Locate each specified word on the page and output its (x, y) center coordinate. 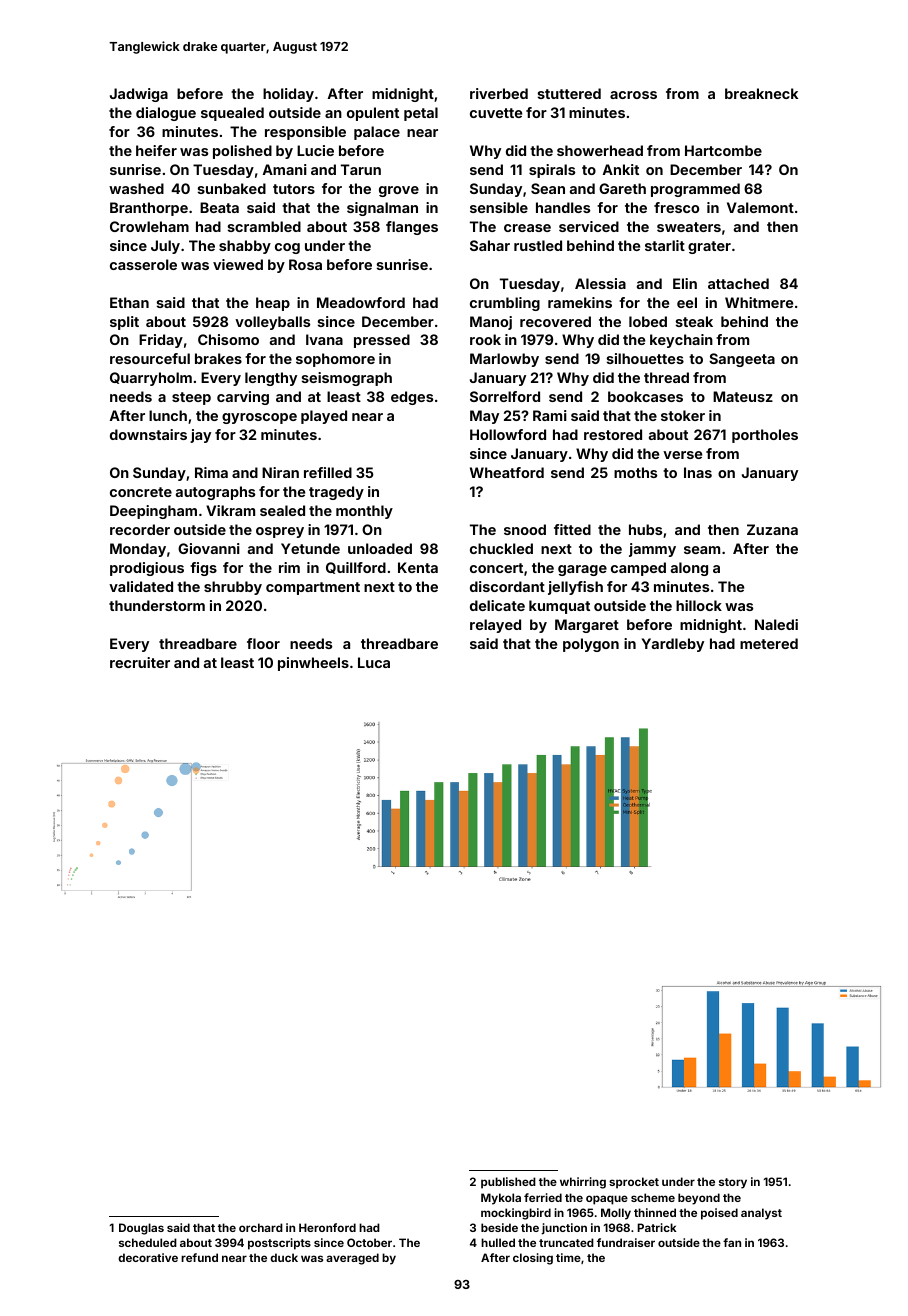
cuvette (496, 113)
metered (769, 643)
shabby (245, 247)
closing (533, 1259)
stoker (683, 415)
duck (284, 1257)
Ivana (324, 339)
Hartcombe (723, 150)
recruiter (140, 662)
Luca (374, 662)
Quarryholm (151, 379)
